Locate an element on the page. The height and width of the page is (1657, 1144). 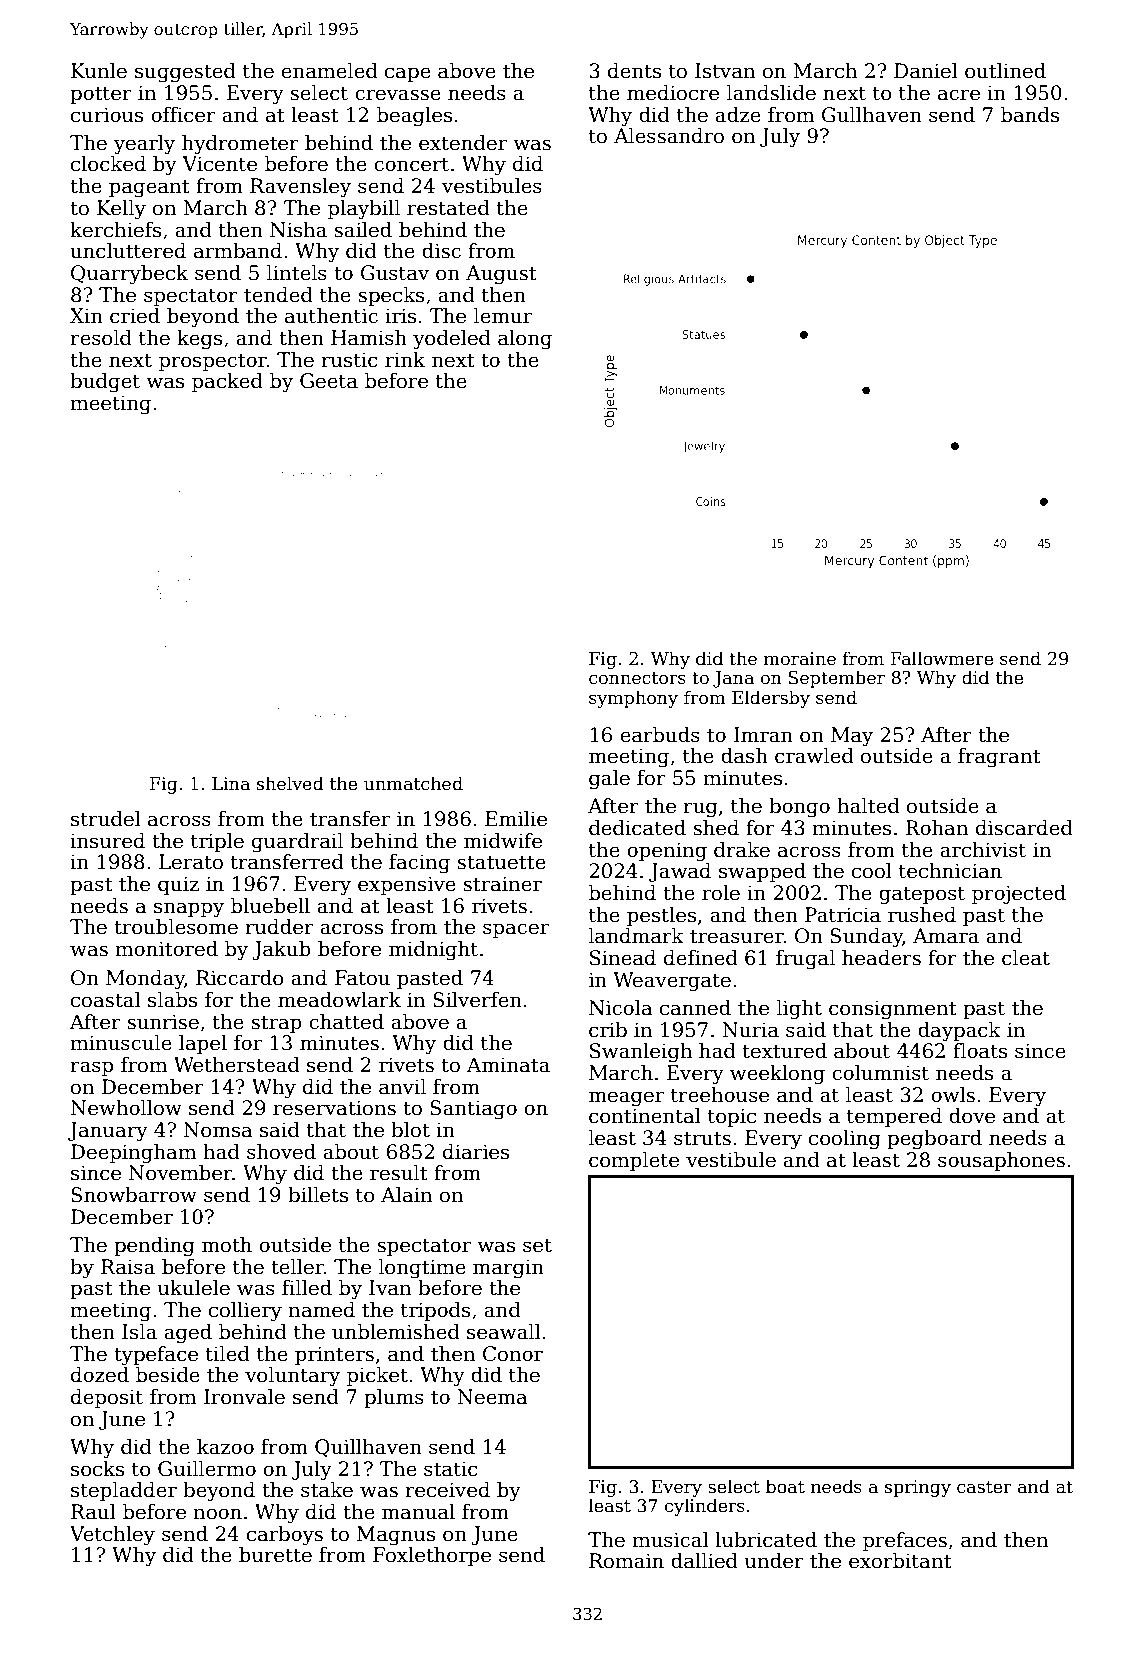
yodeled is located at coordinates (452, 340).
